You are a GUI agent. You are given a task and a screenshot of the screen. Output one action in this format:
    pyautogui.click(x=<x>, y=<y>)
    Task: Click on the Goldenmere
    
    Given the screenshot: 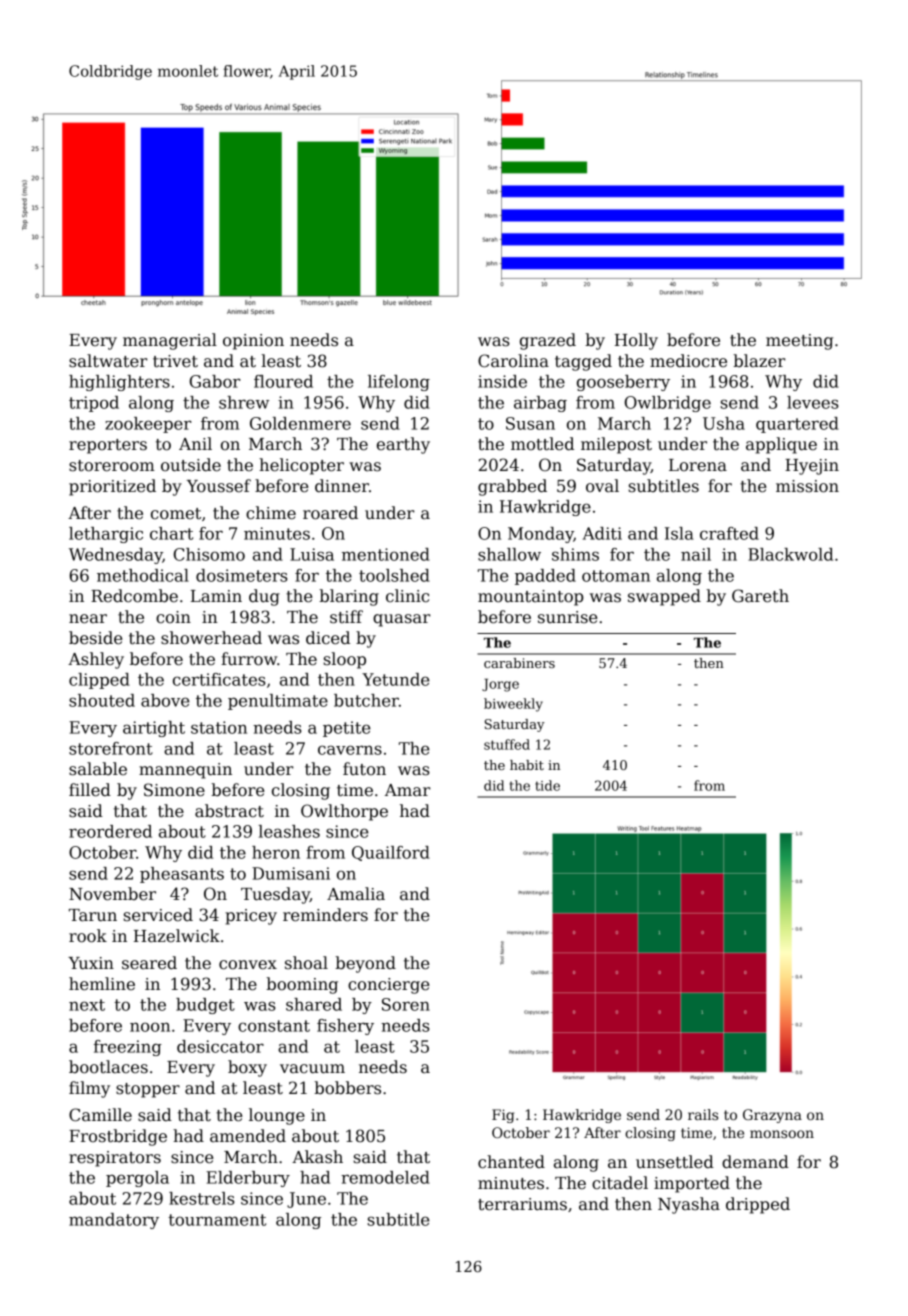 What is the action you would take?
    pyautogui.click(x=300, y=423)
